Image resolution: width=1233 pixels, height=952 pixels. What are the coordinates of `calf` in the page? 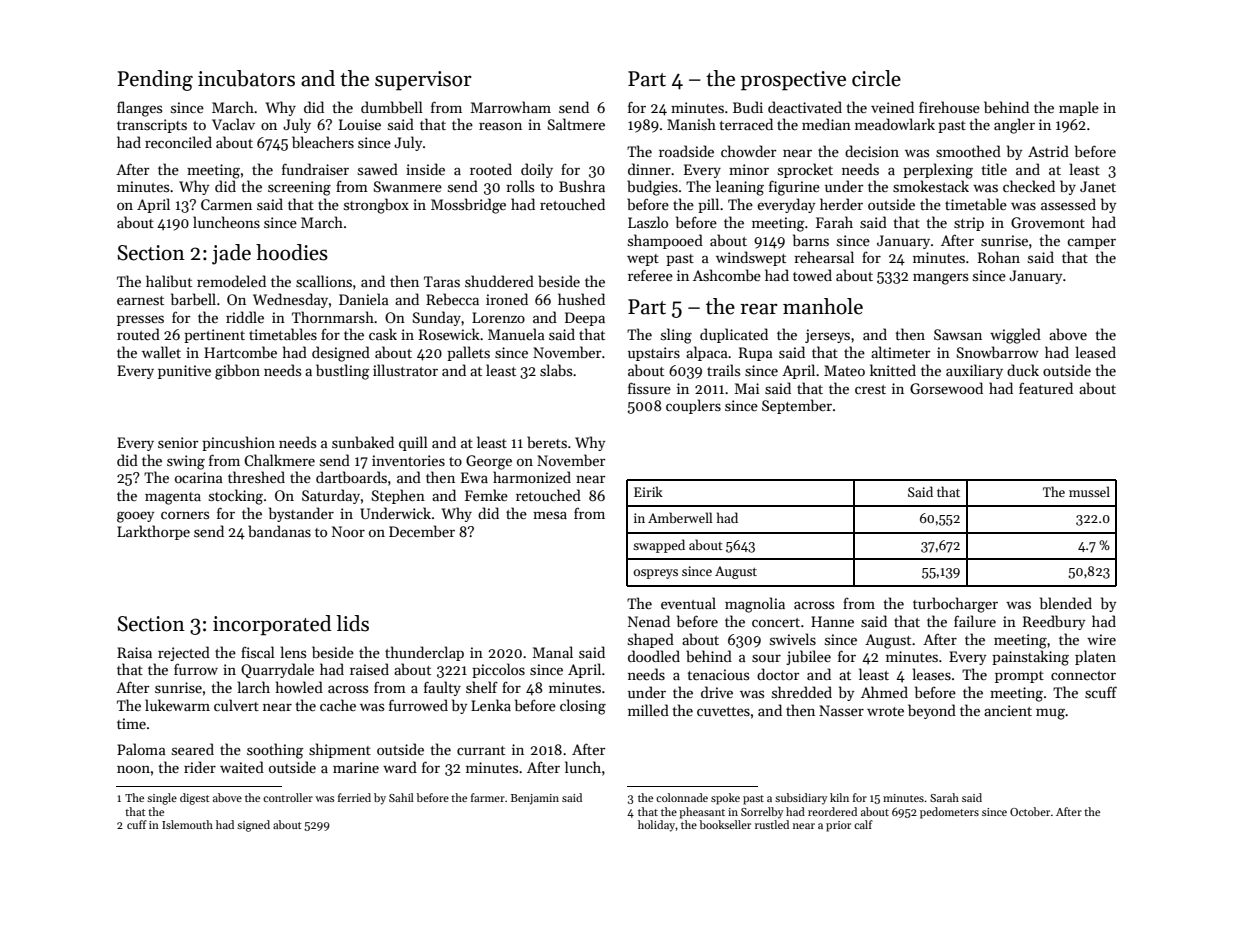 It's located at (863, 824).
